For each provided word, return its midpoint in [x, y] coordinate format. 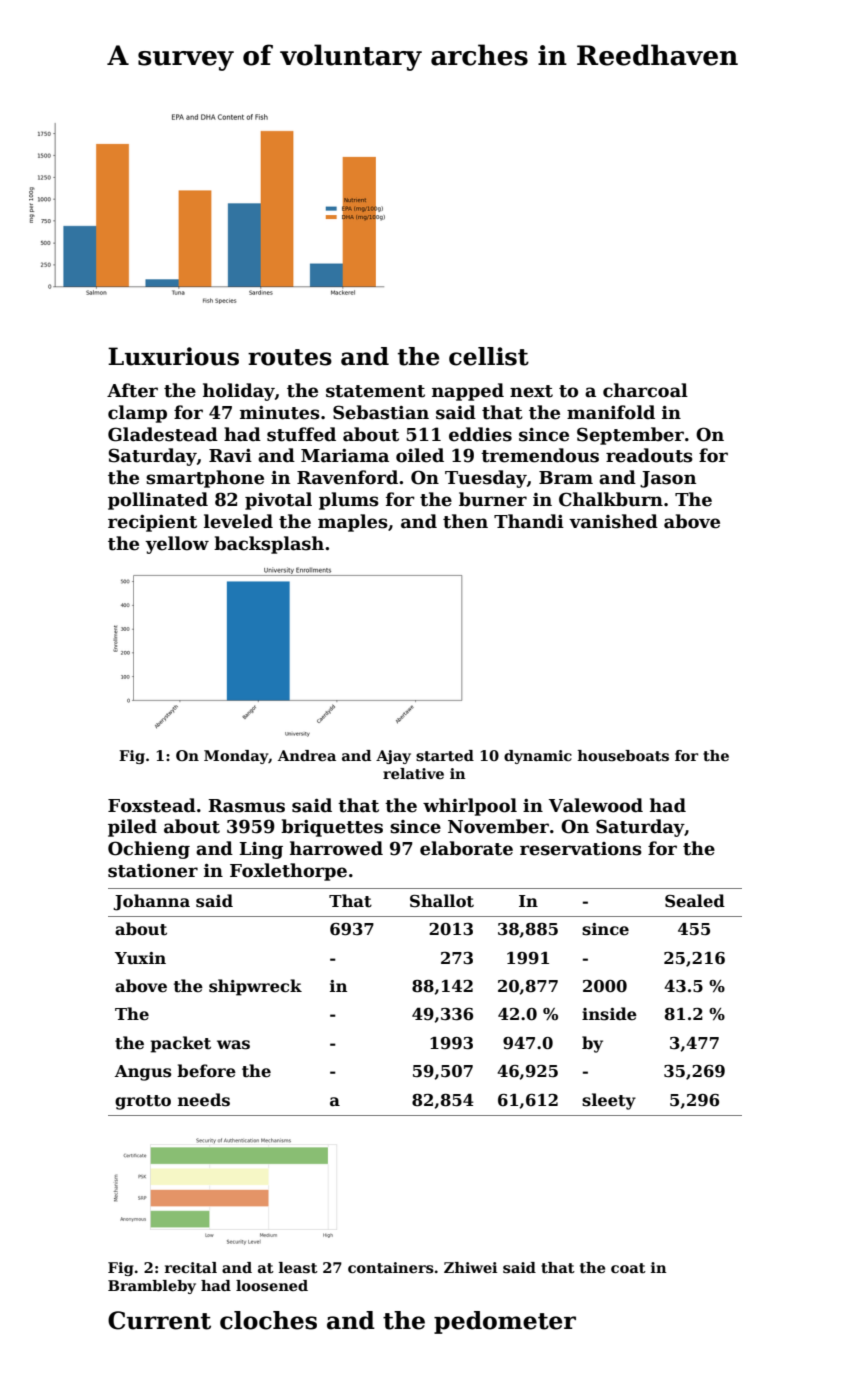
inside [609, 1014]
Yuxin [140, 958]
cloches [268, 1320]
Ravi [230, 456]
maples [353, 523]
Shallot [442, 901]
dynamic [538, 757]
